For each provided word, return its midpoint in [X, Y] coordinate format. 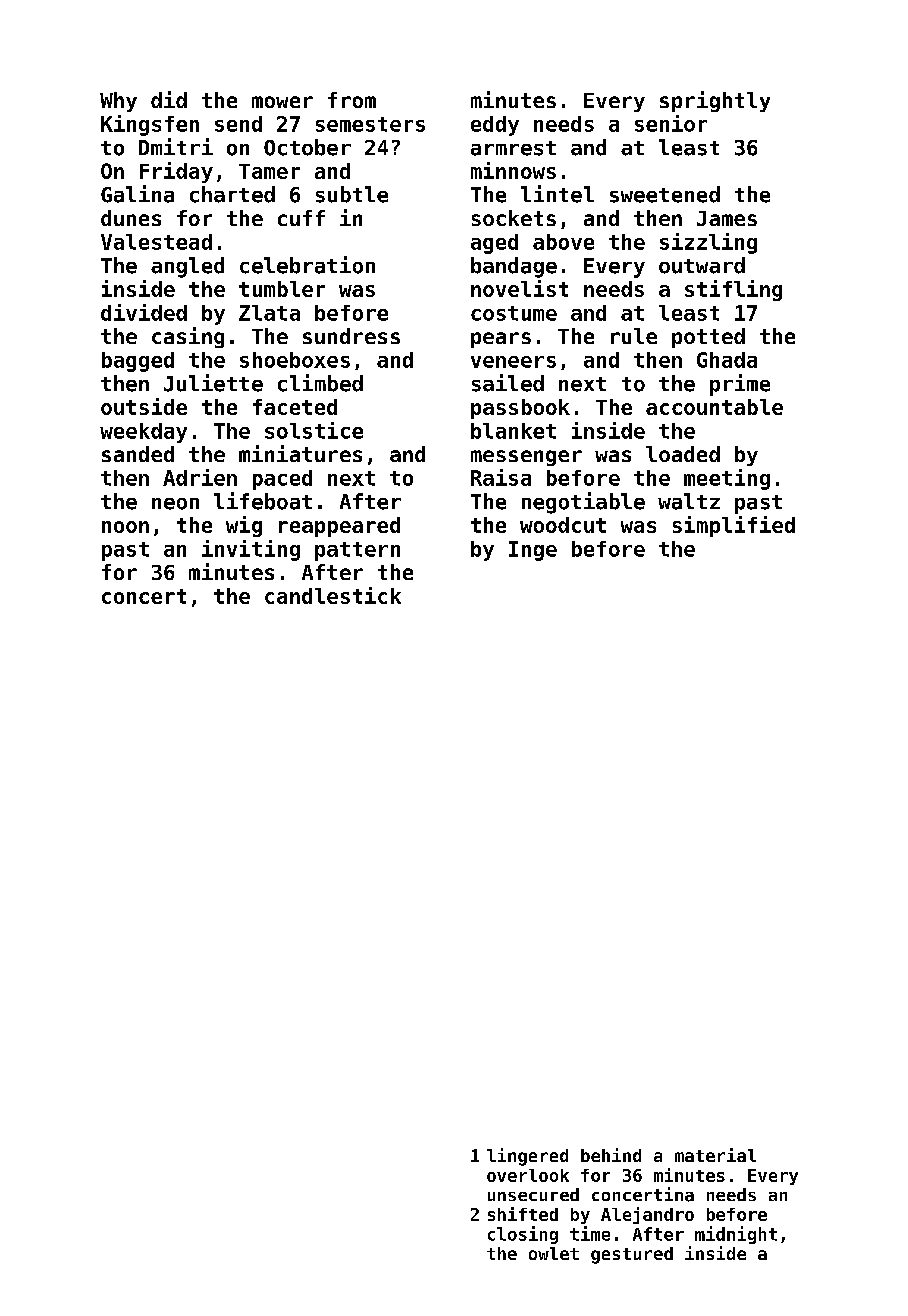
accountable [714, 407]
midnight [736, 1235]
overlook [528, 1175]
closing [523, 1235]
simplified [734, 526]
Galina [137, 194]
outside [144, 406]
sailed [508, 383]
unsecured [533, 1194]
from [352, 100]
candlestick [333, 595]
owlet [554, 1253]
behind [611, 1155]
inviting [251, 550]
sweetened [665, 194]
